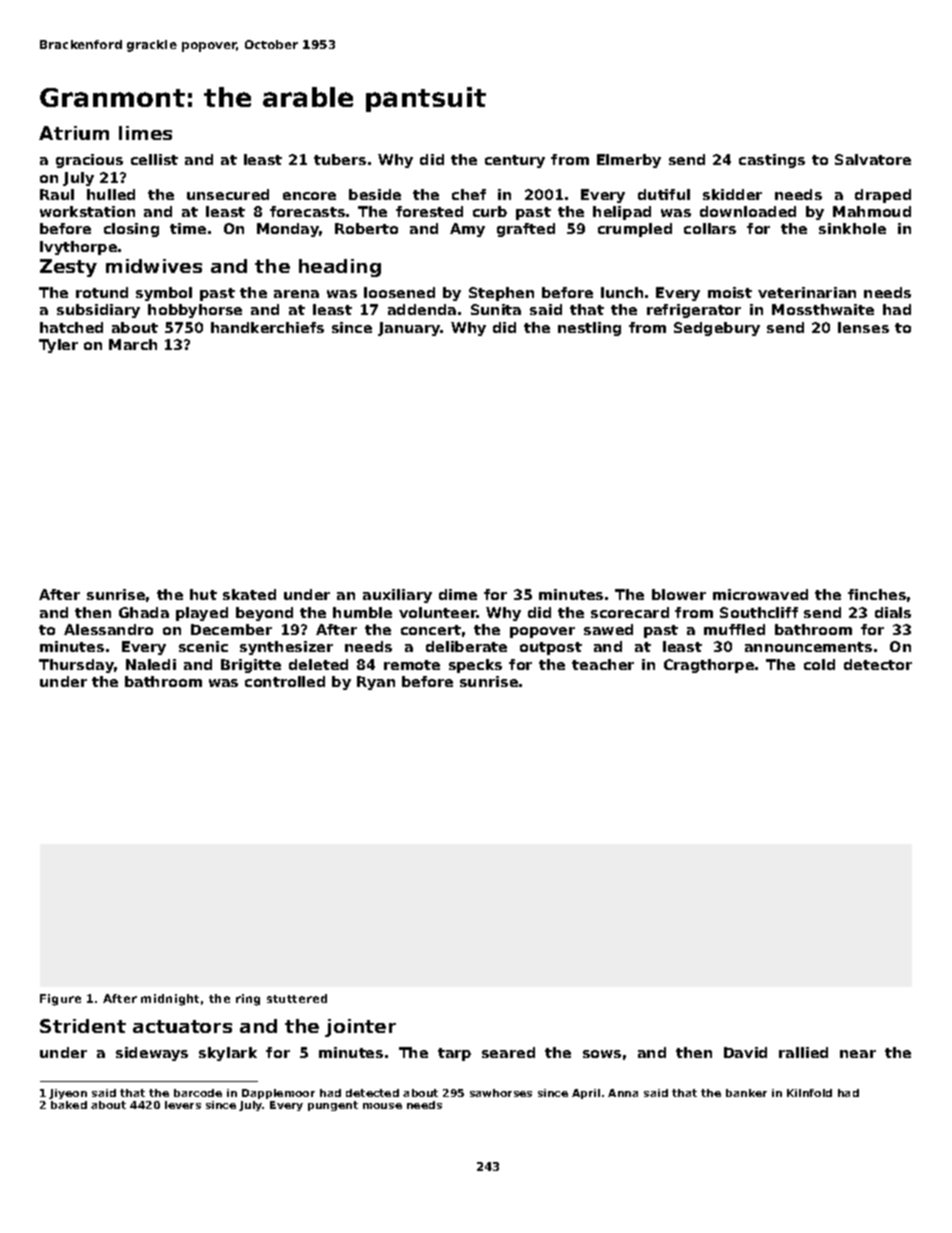  I want to click on Elmerby, so click(629, 161).
